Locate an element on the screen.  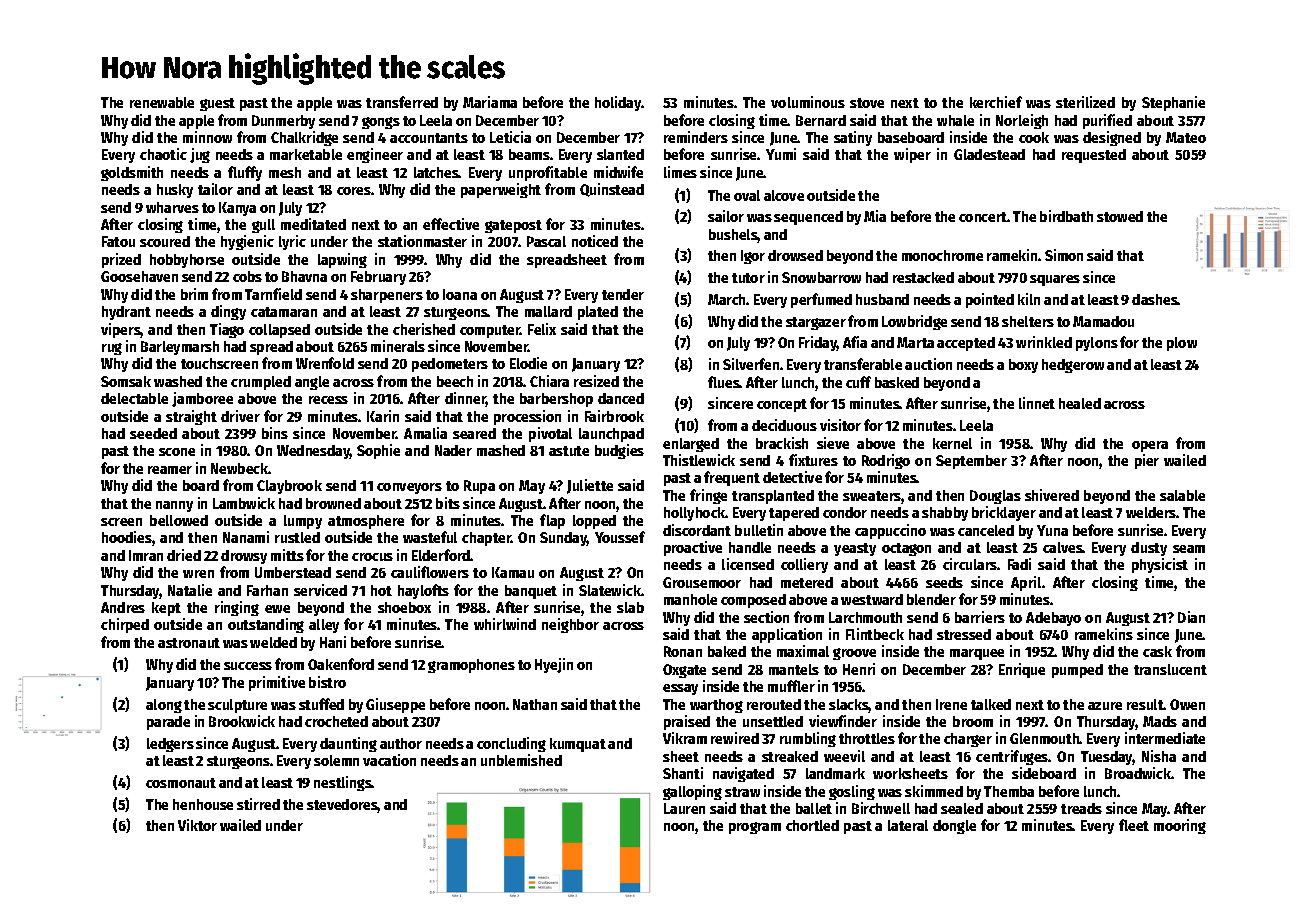
voluminous is located at coordinates (808, 102).
